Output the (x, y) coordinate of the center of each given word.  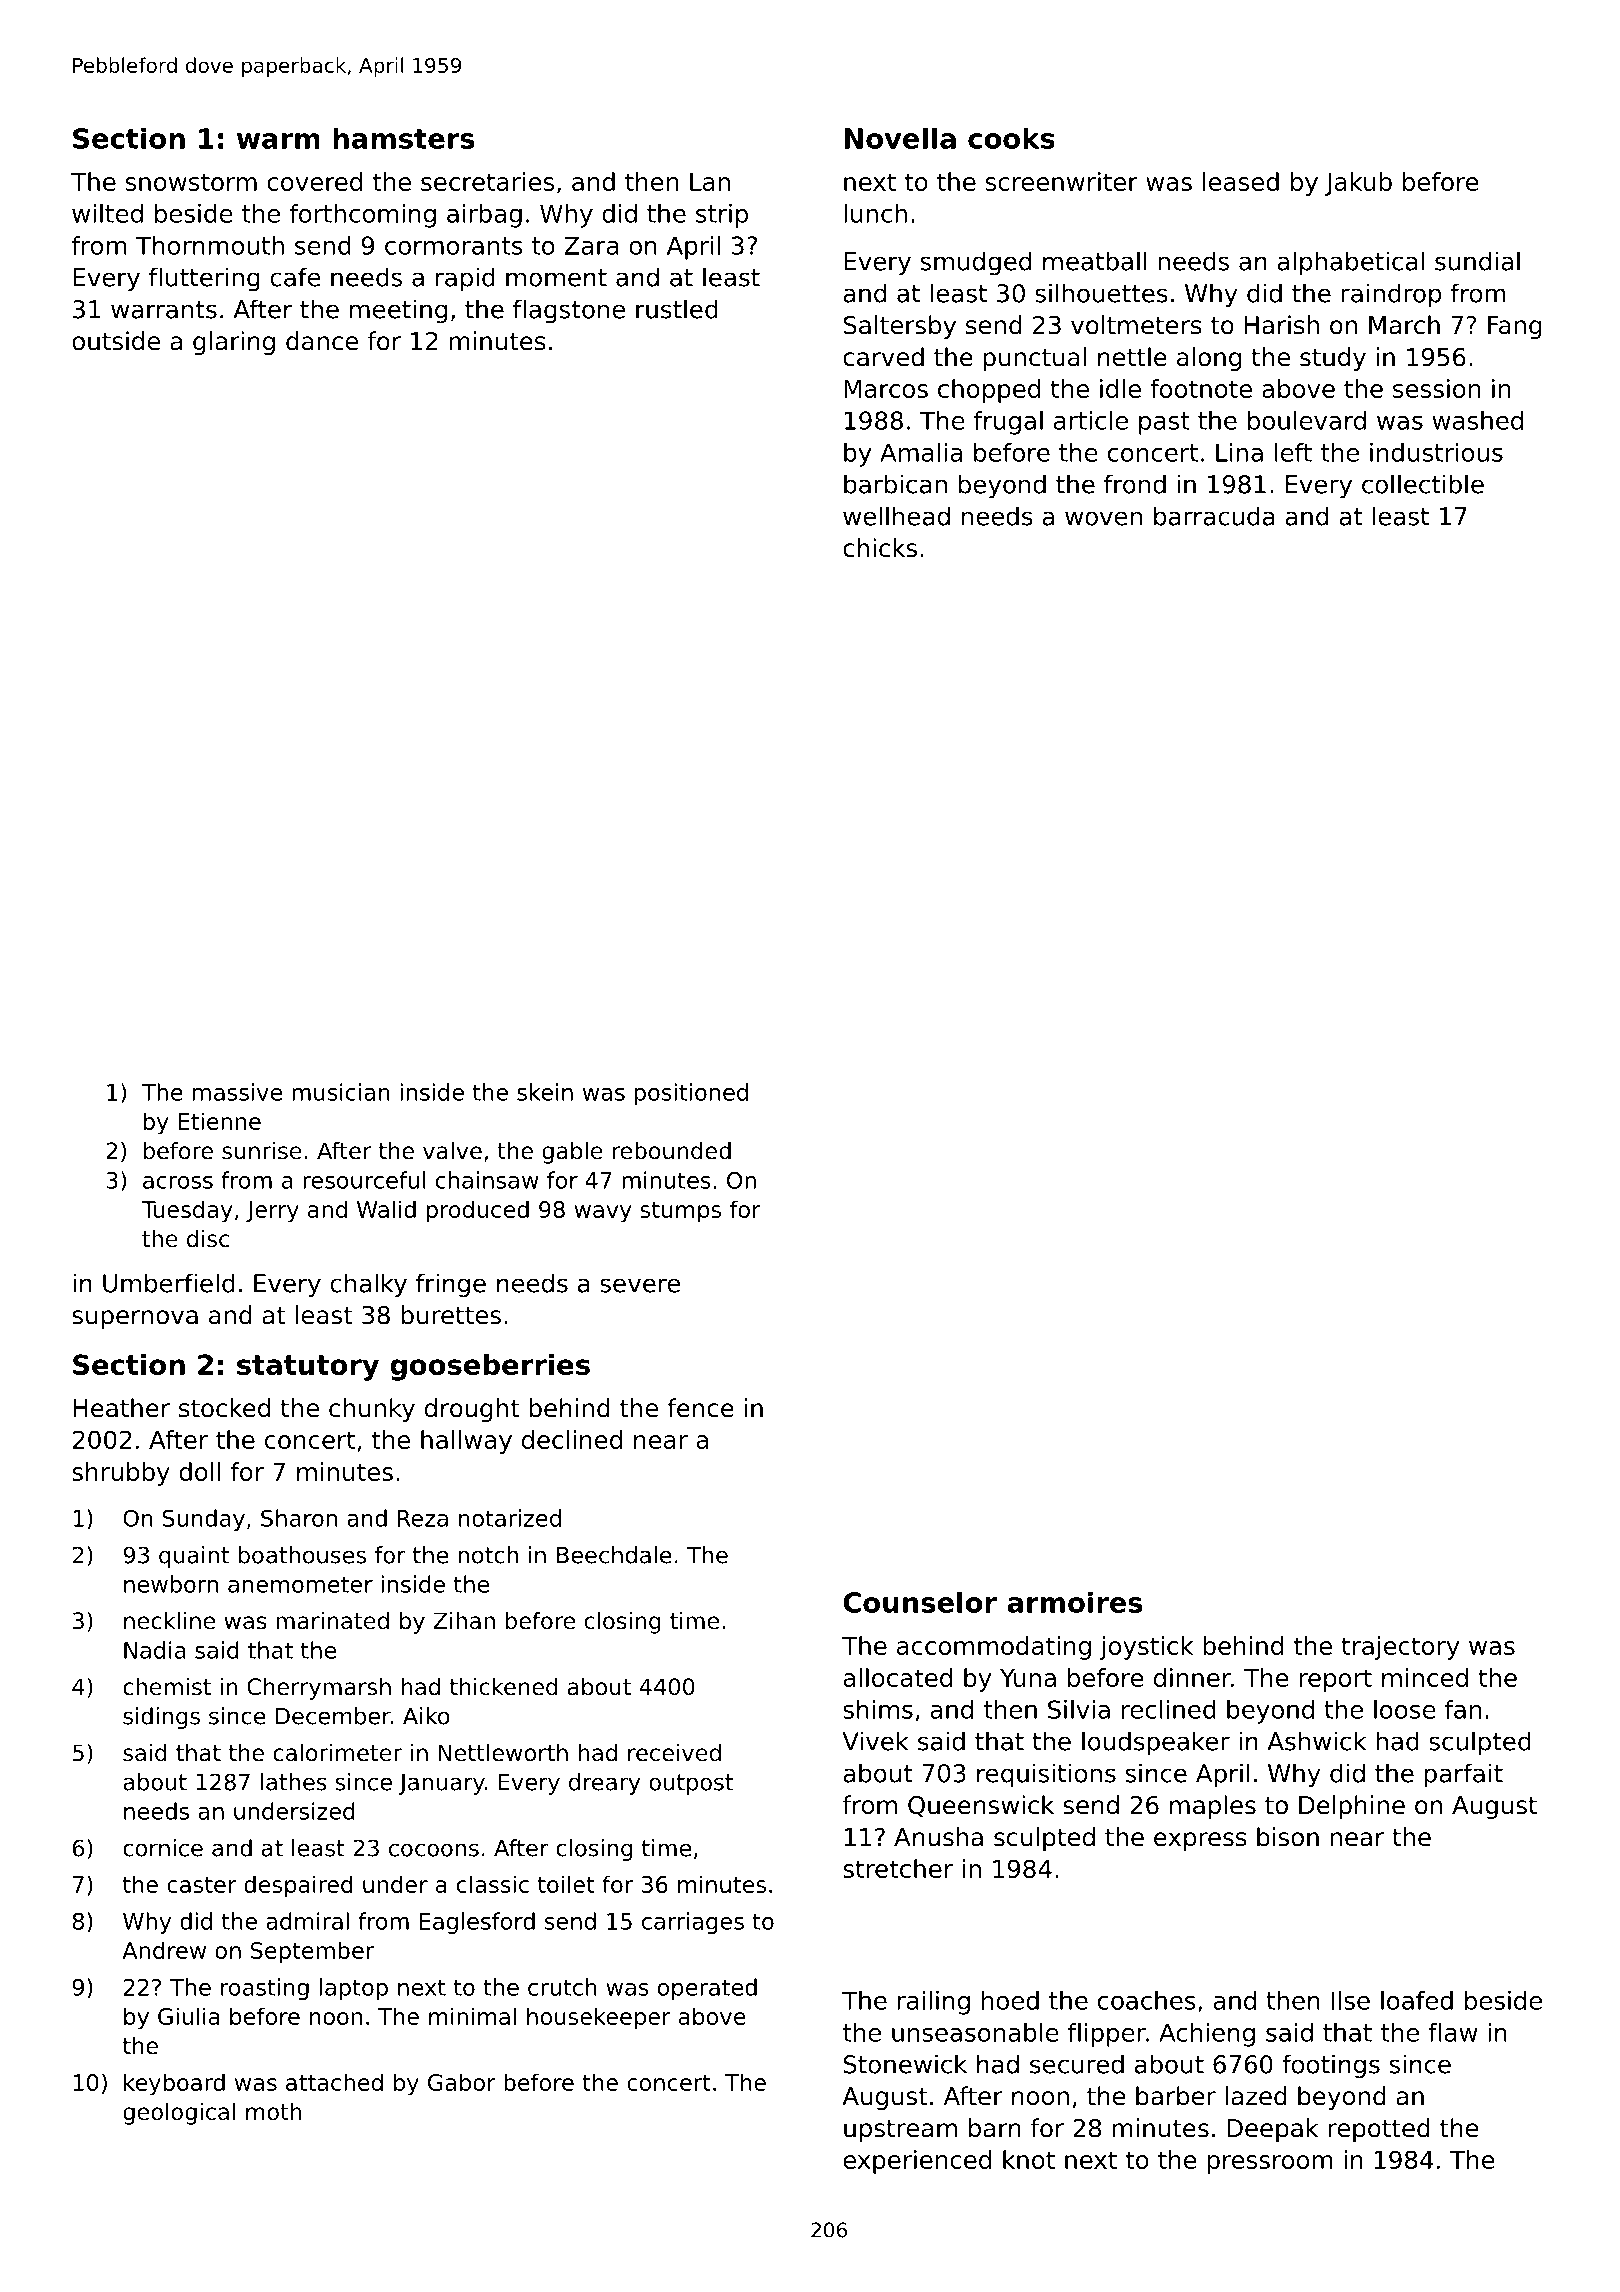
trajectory (1400, 1648)
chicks (880, 548)
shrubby (121, 1474)
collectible (1423, 484)
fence (700, 1408)
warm (278, 141)
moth (273, 2112)
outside (116, 341)
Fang (1515, 327)
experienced (917, 2162)
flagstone (569, 311)
